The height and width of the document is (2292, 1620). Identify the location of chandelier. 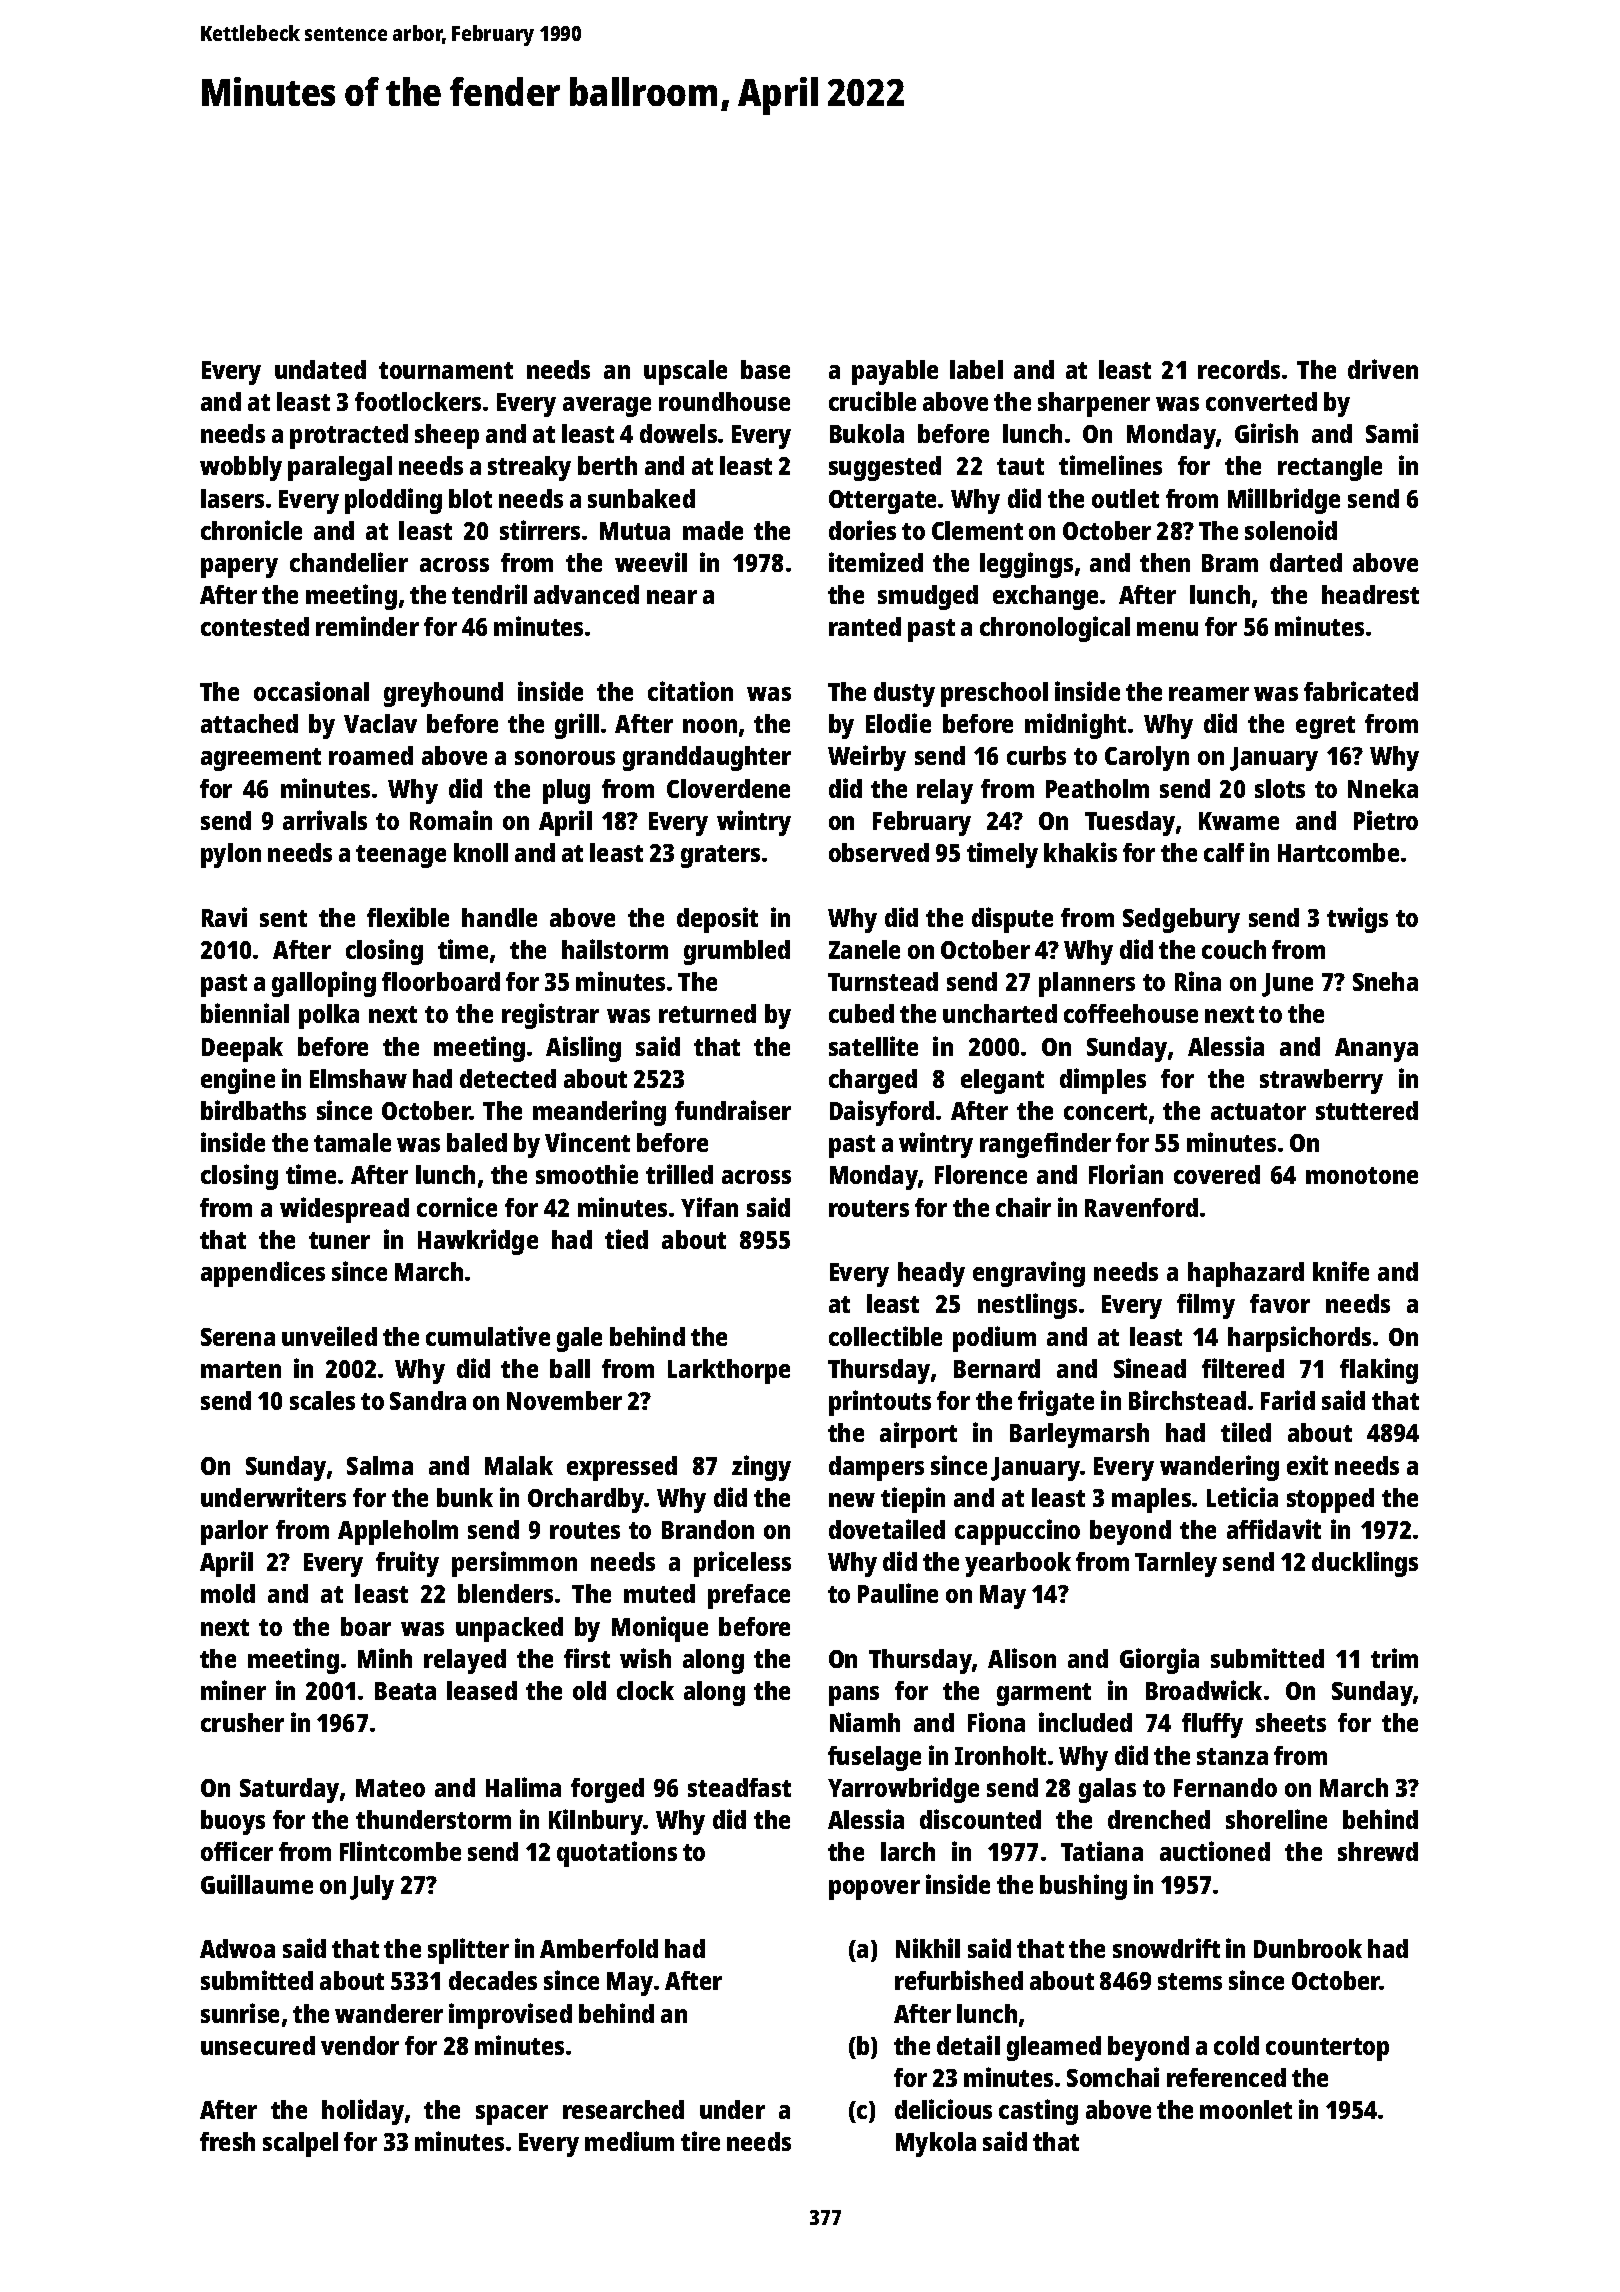
(349, 562).
